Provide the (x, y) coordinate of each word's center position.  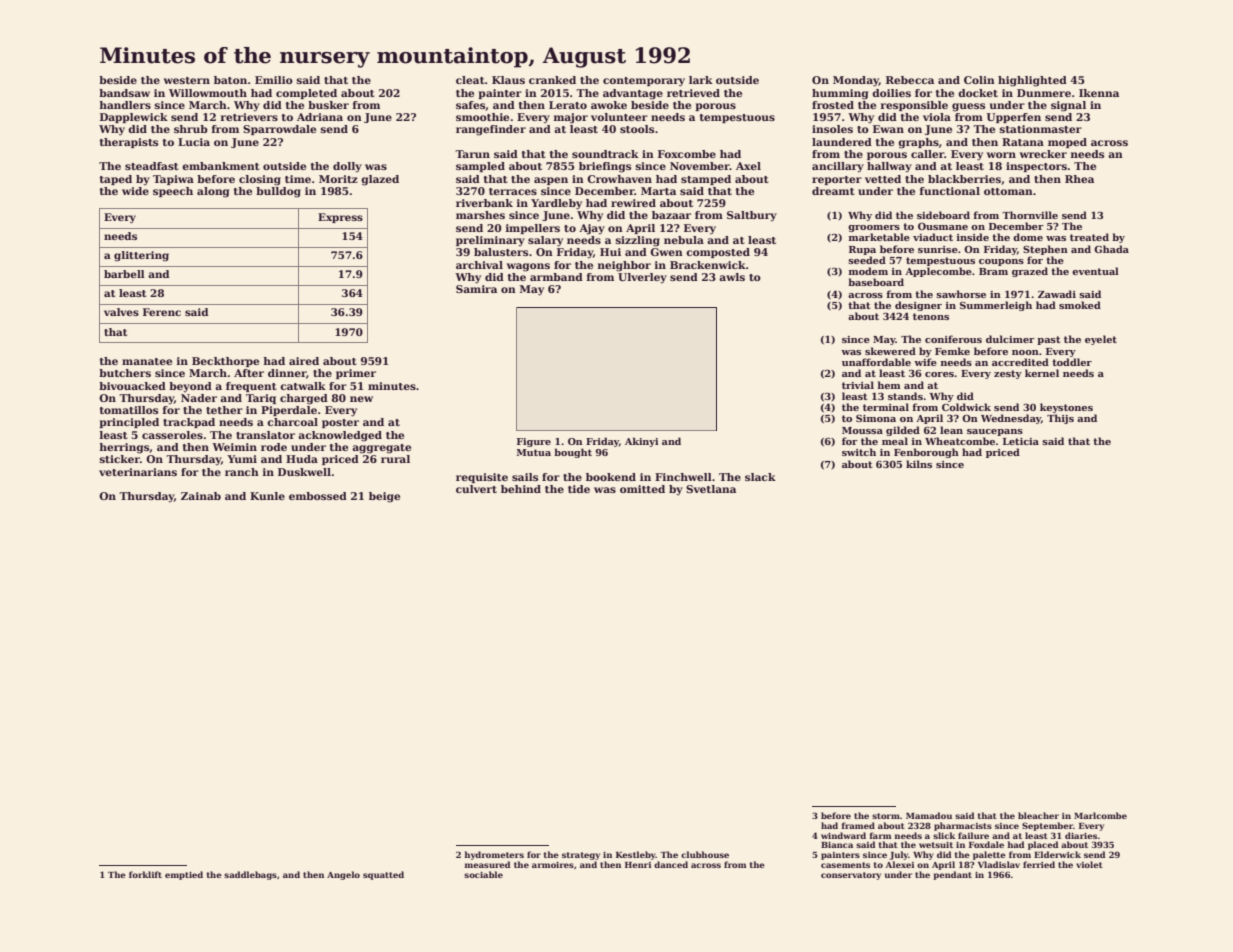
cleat (470, 80)
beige (384, 497)
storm (886, 816)
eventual (1095, 271)
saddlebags (250, 875)
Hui (610, 252)
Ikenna (1099, 93)
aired (304, 361)
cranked (552, 80)
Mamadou (929, 815)
